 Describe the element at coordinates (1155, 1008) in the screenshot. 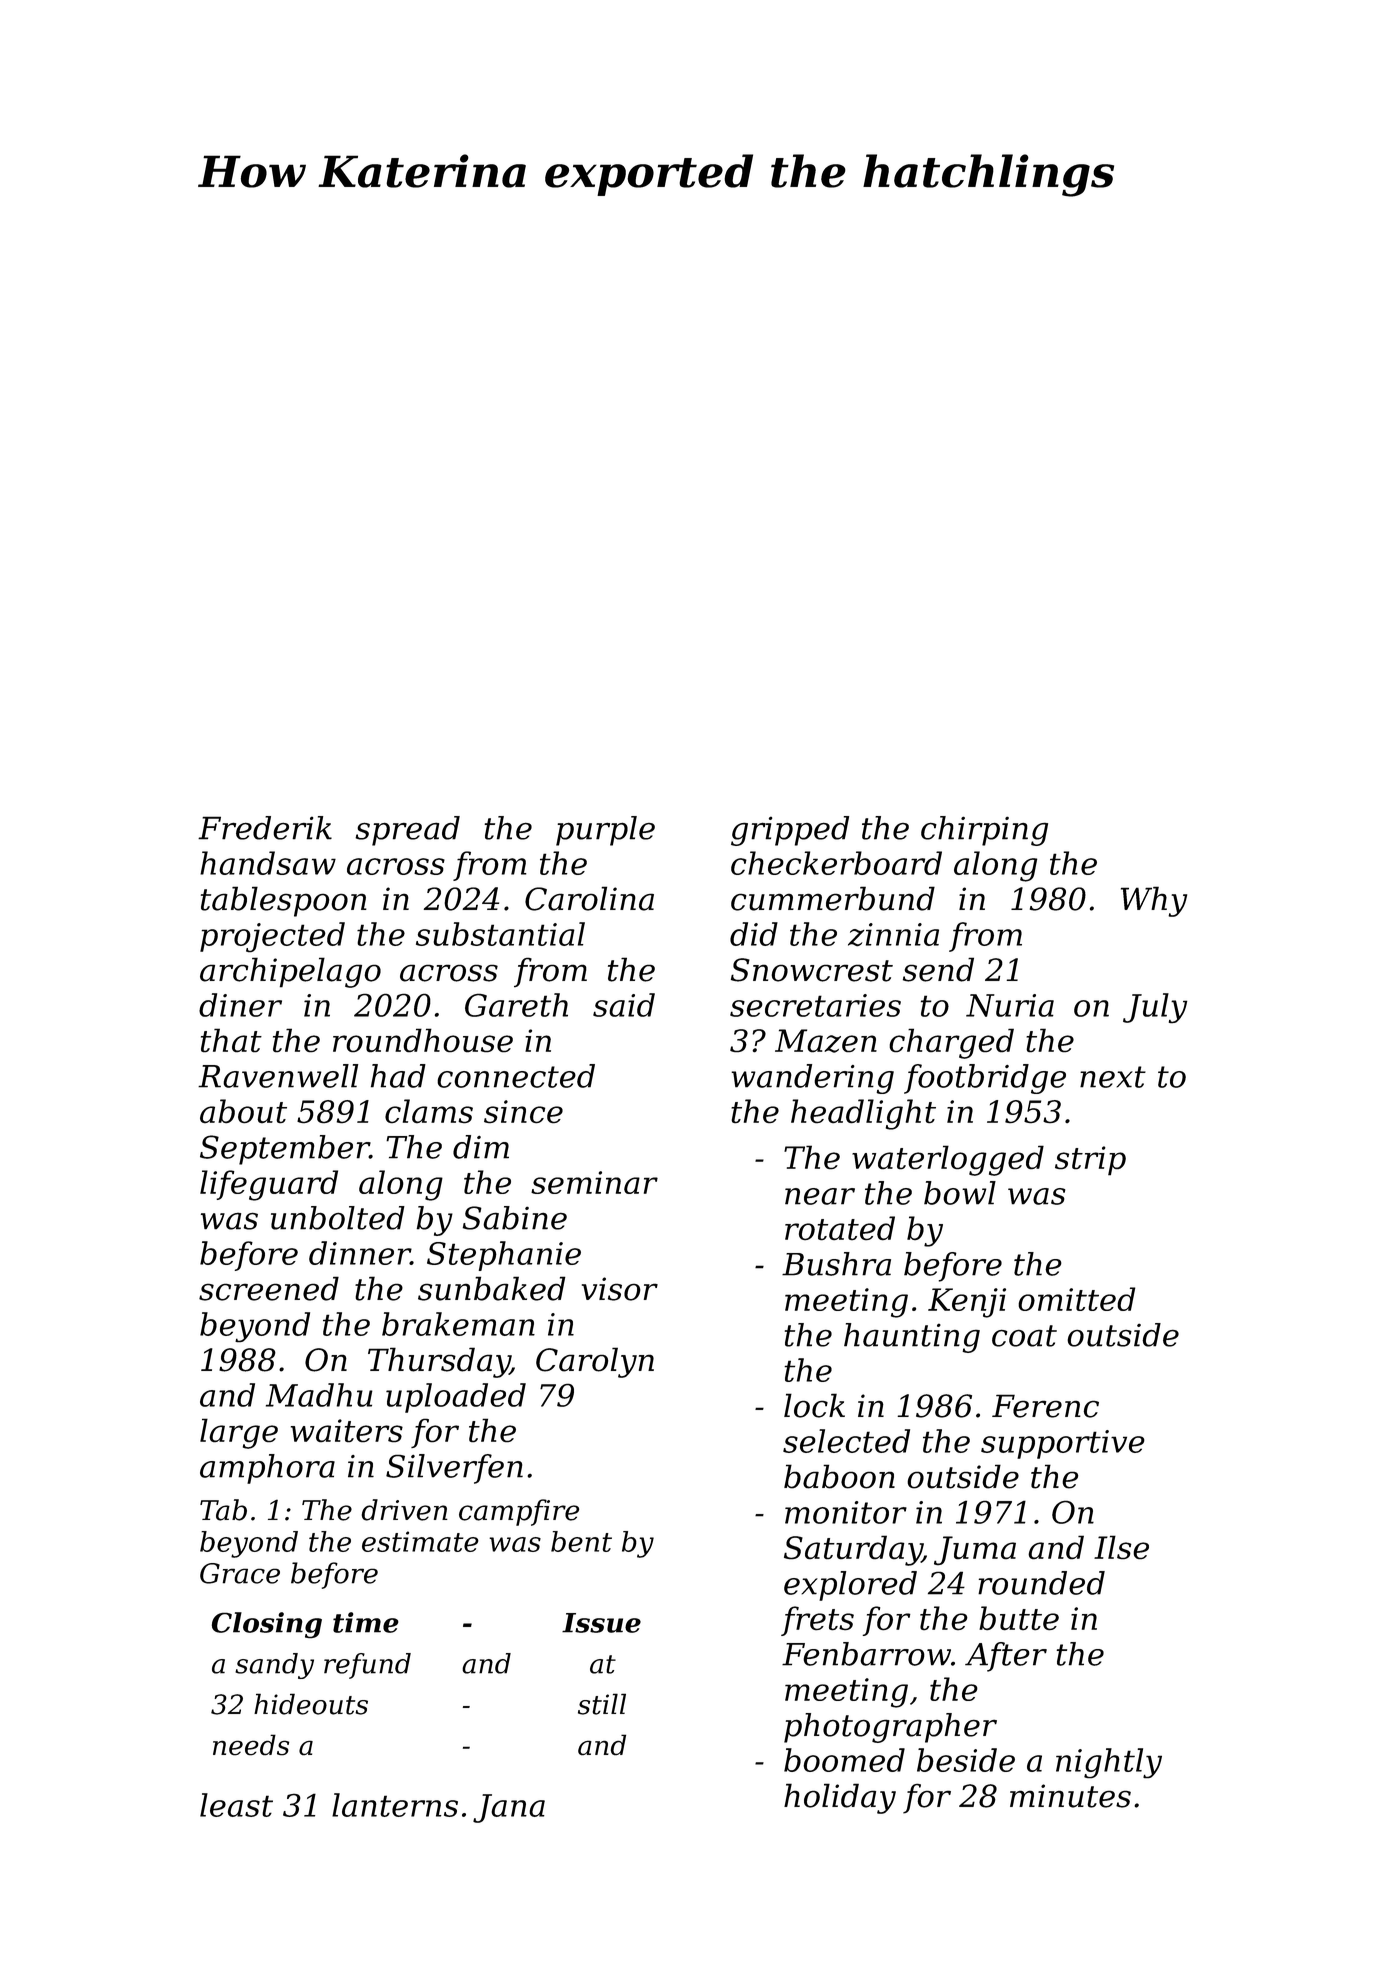

I see `July` at that location.
